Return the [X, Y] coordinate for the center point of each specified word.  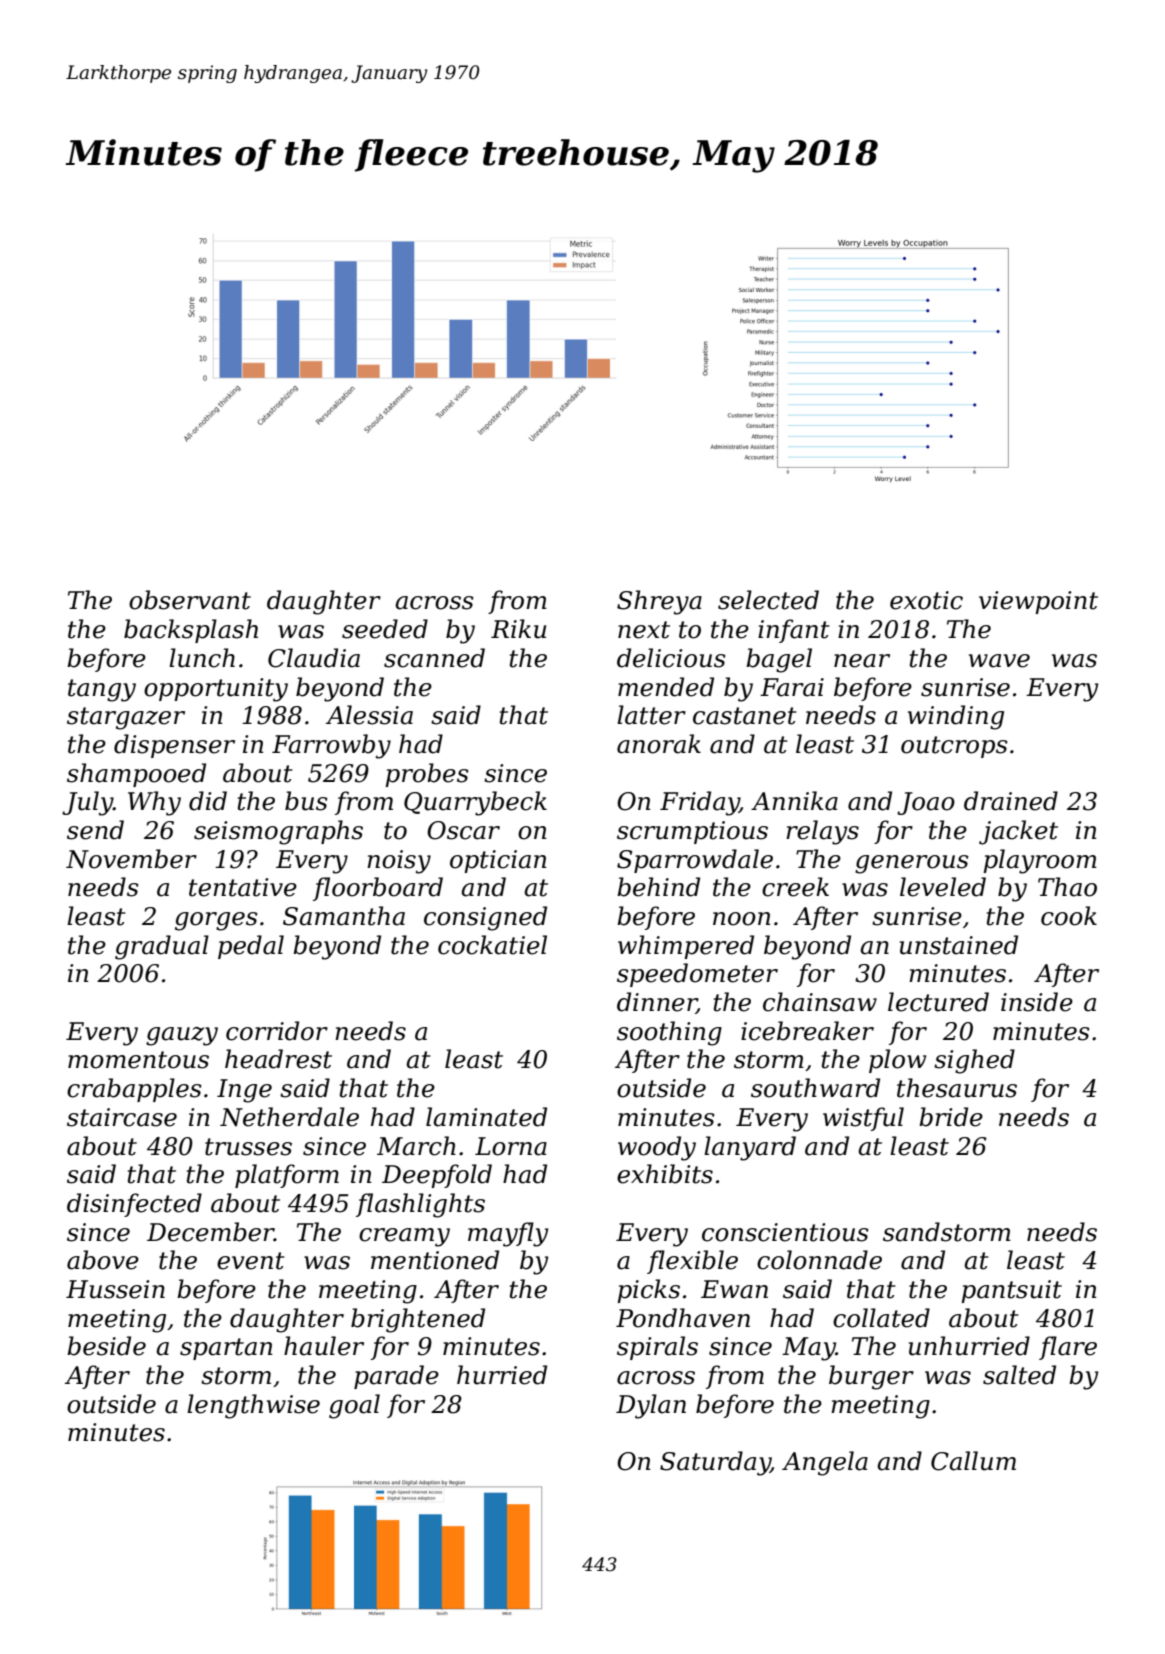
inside [1037, 1002]
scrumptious [692, 832]
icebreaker [807, 1031]
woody [657, 1148]
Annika [794, 801]
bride [951, 1117]
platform [287, 1176]
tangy [102, 690]
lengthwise [253, 1406]
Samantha [344, 916]
